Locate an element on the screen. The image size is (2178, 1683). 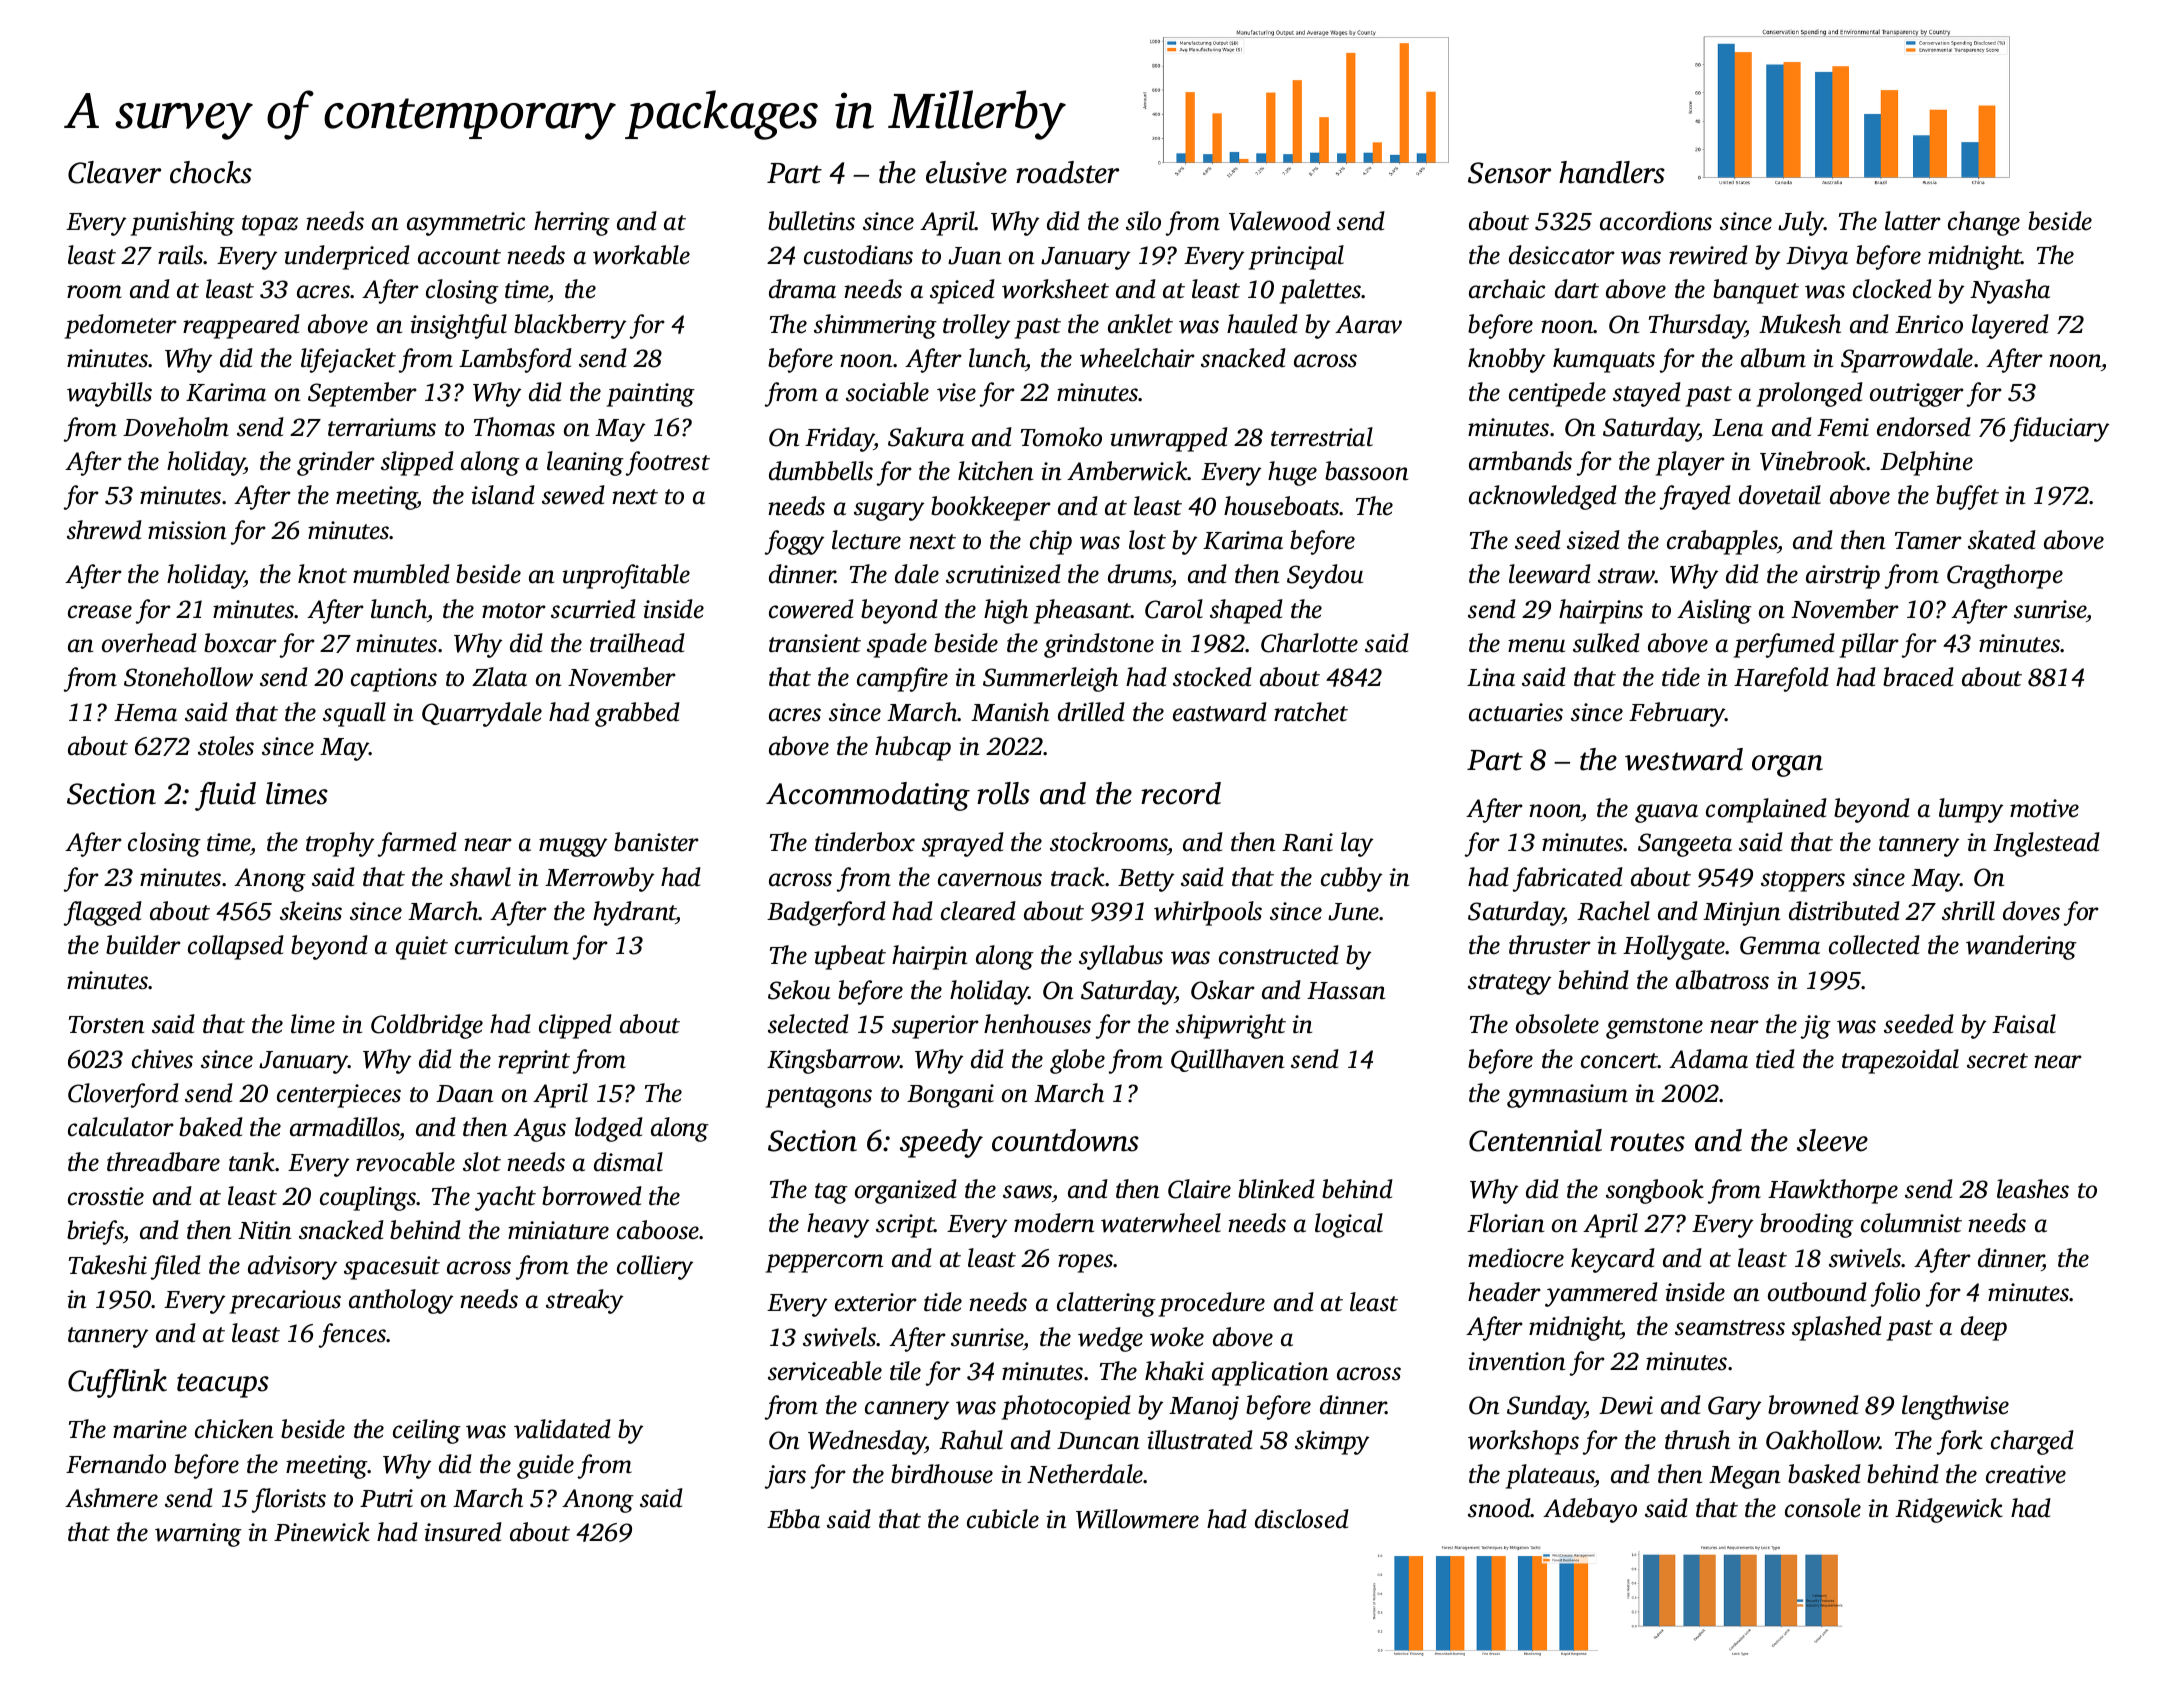
warning is located at coordinates (198, 1535).
